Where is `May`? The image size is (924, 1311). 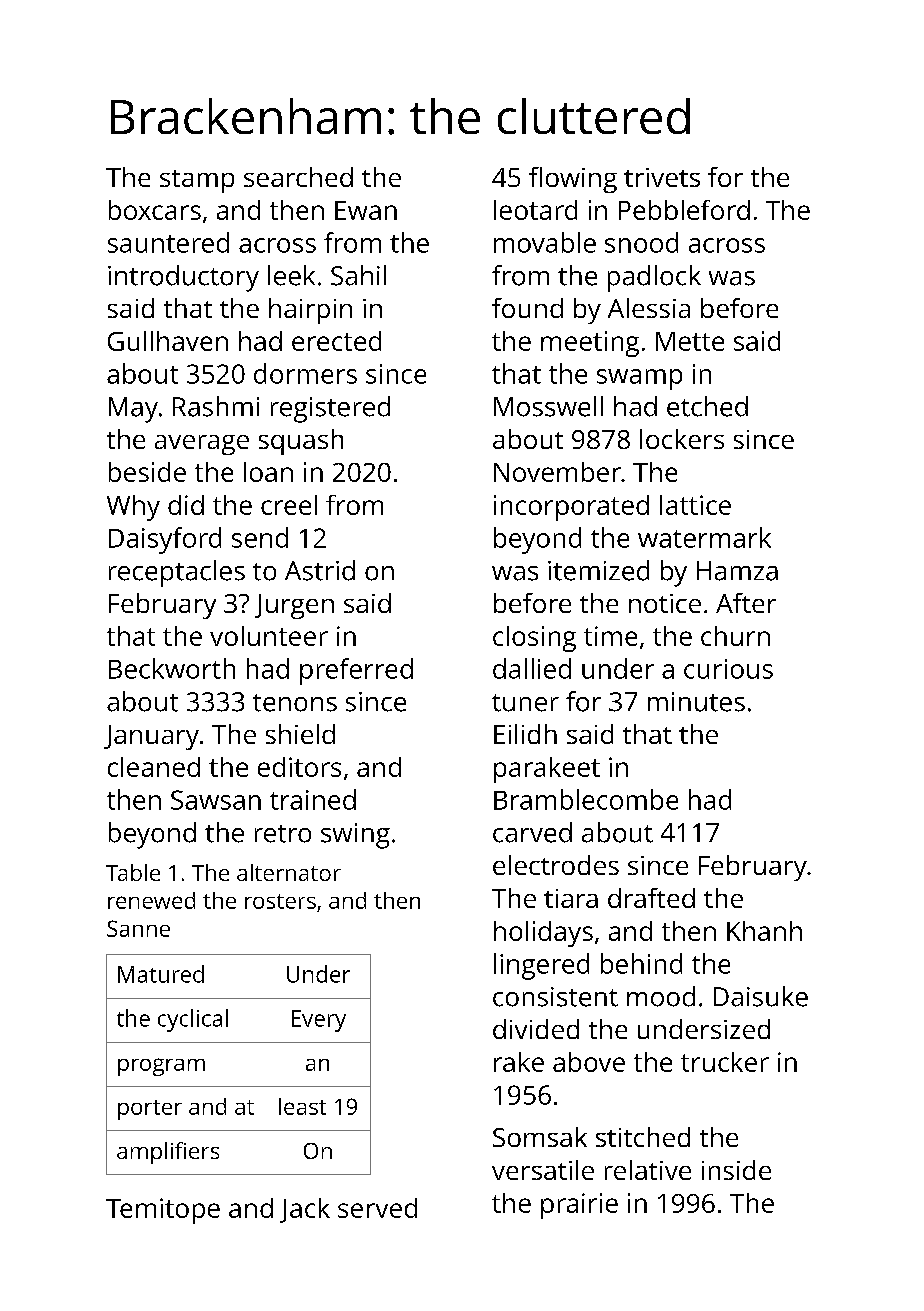 May is located at coordinates (133, 410).
